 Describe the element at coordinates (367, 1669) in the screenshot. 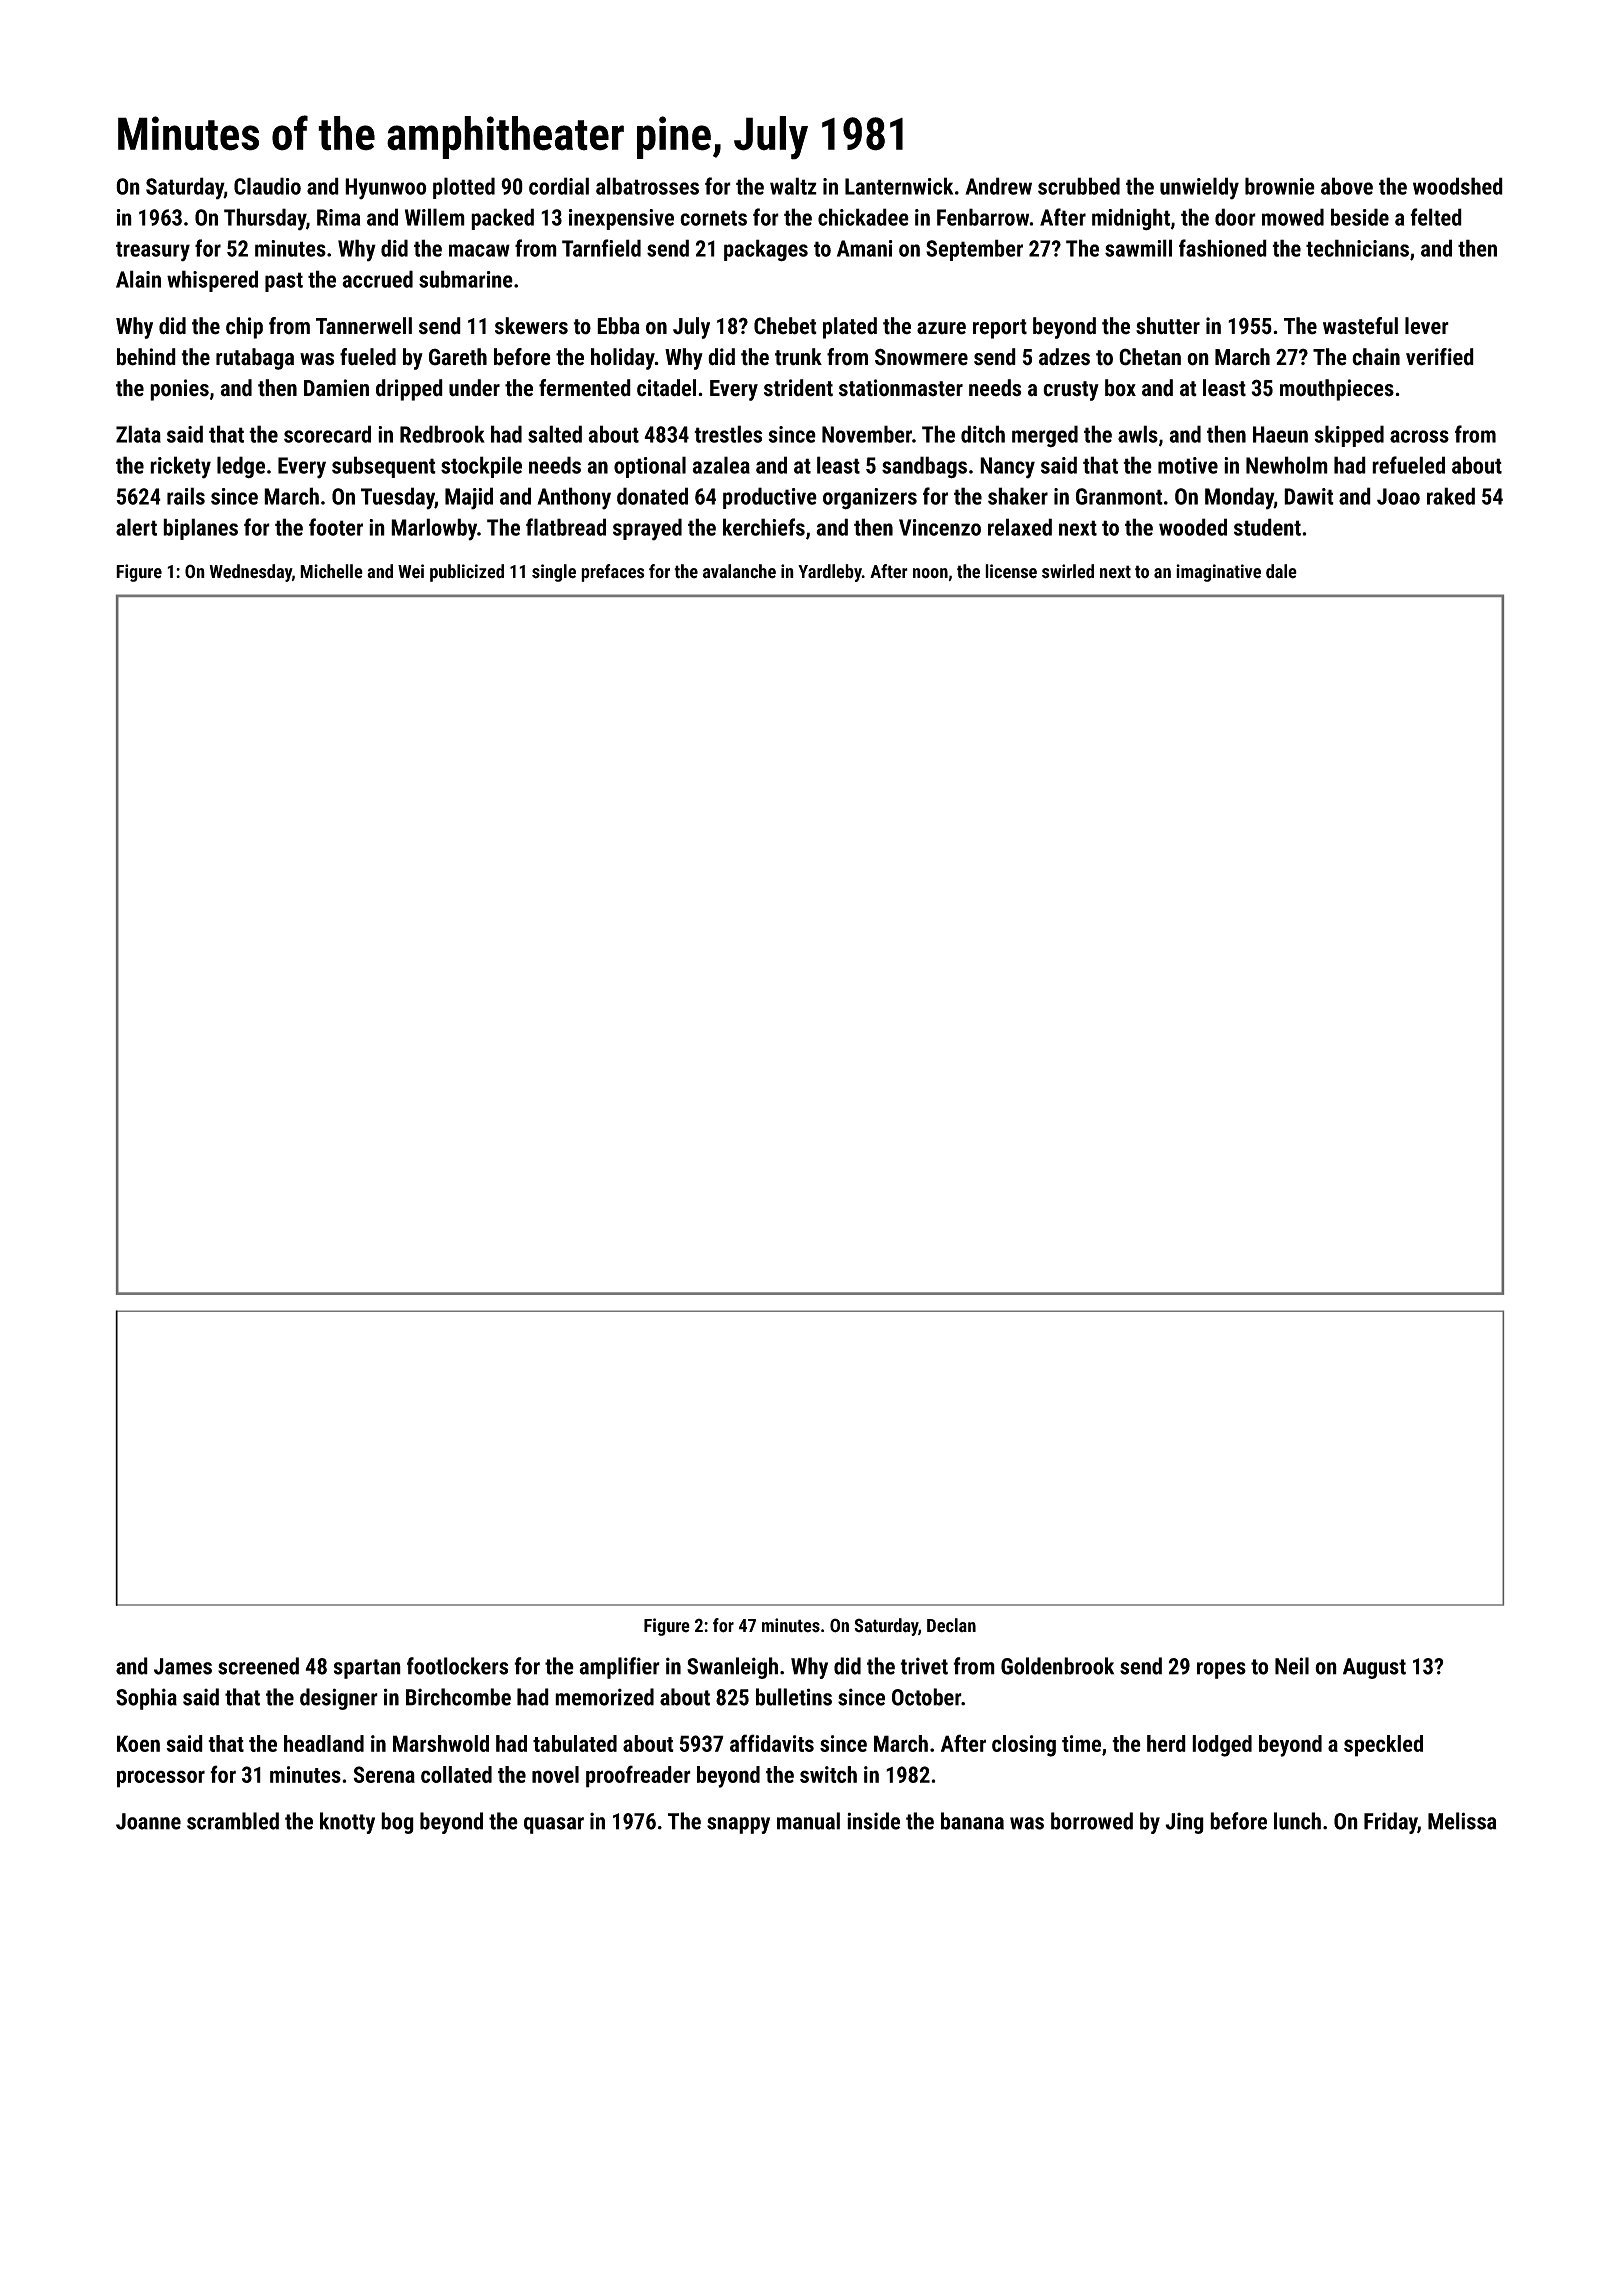

I see `spartan` at that location.
